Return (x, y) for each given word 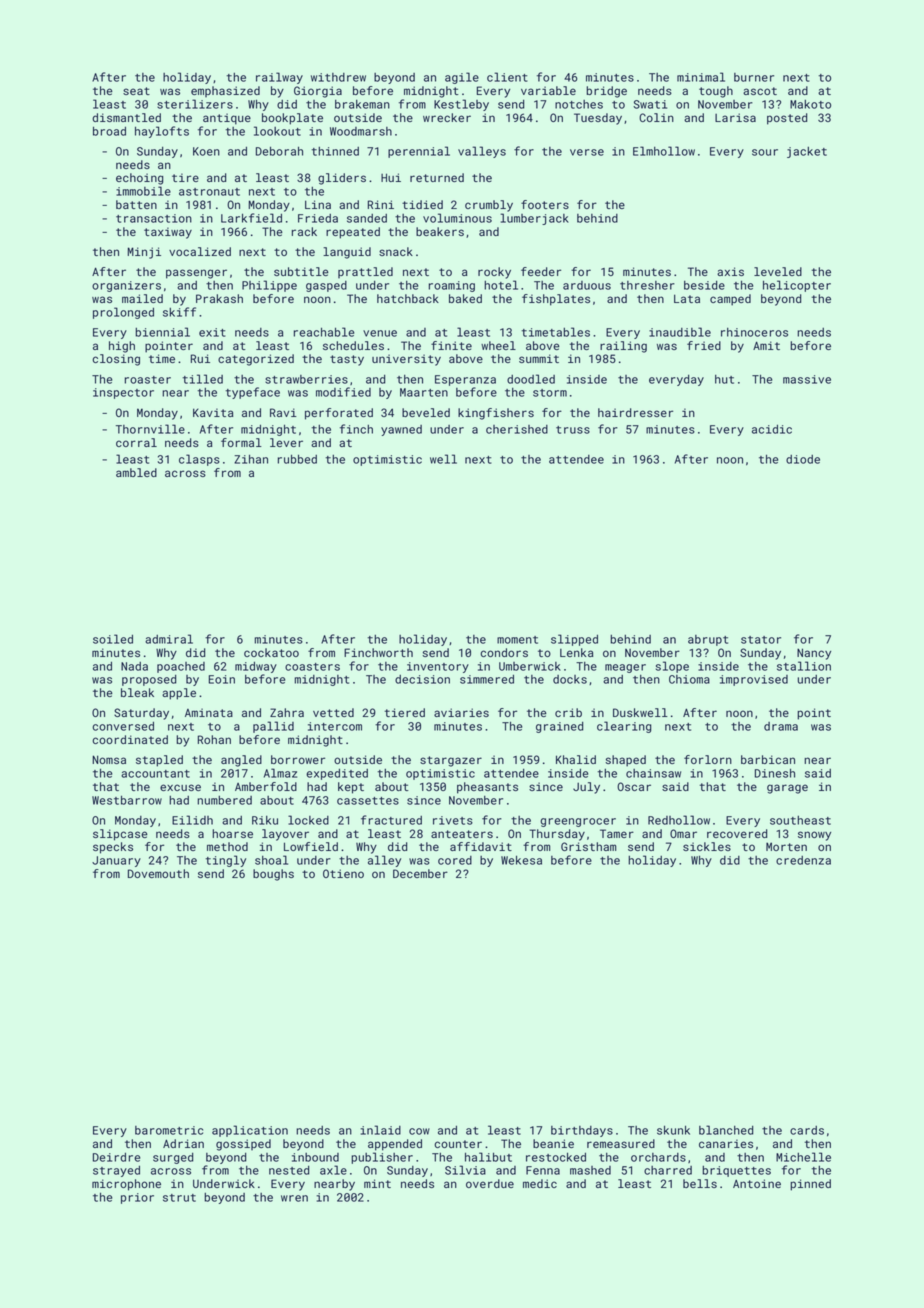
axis (730, 271)
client (507, 77)
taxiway (168, 233)
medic (540, 1183)
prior (137, 1198)
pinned (810, 1185)
